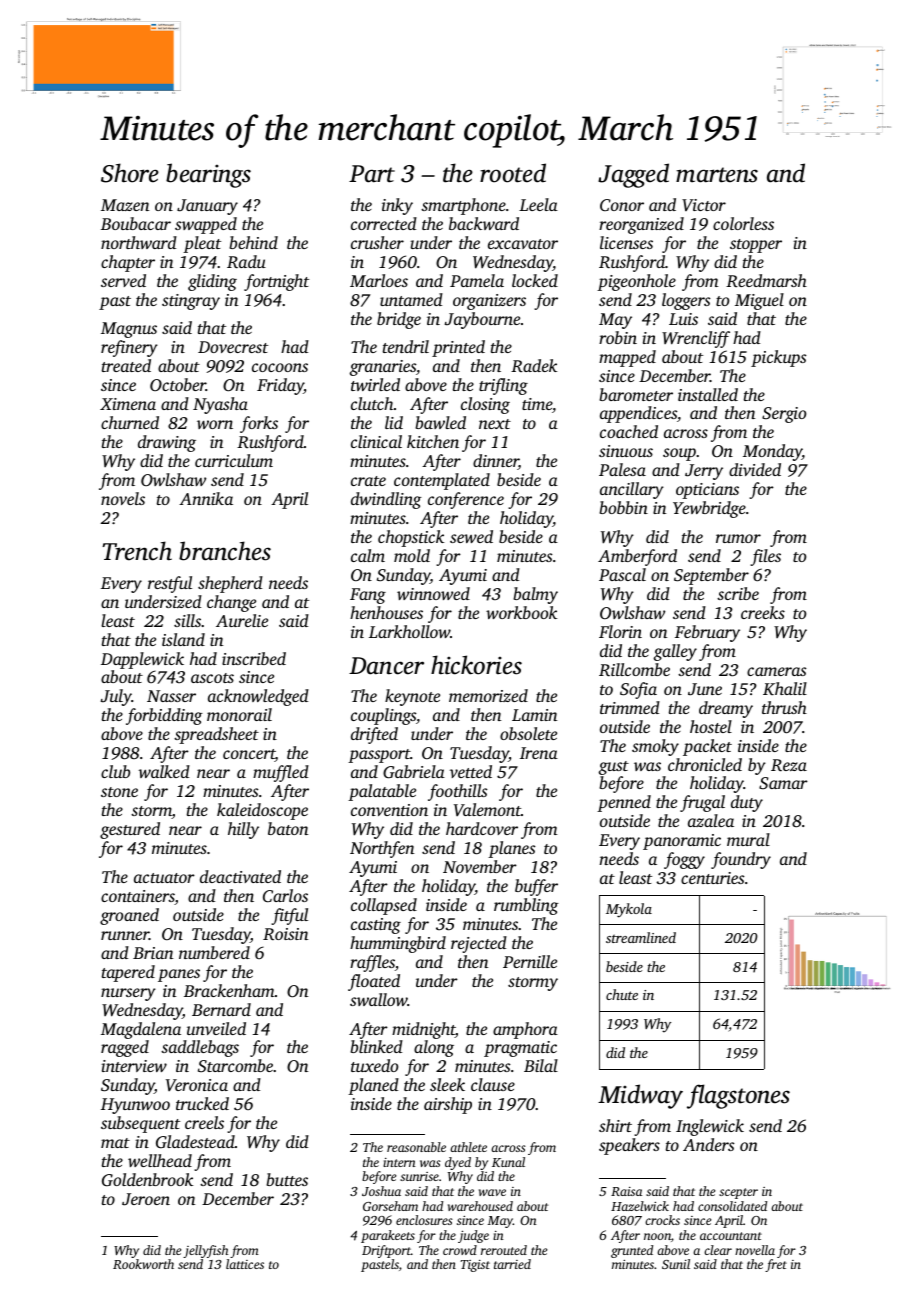  I want to click on Sergio, so click(784, 415).
